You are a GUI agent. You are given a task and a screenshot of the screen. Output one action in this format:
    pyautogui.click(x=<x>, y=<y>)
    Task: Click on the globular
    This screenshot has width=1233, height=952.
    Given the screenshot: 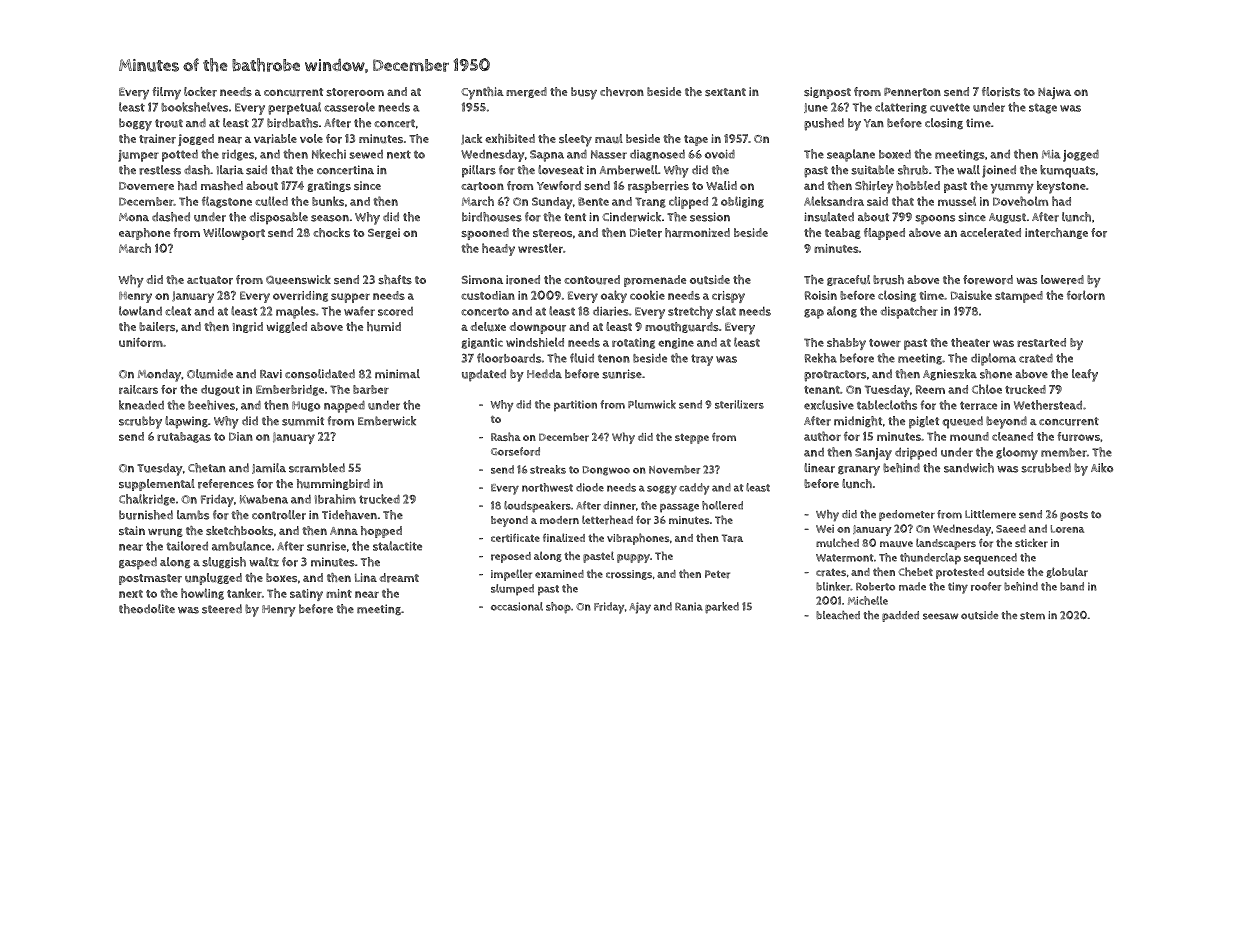 What is the action you would take?
    pyautogui.click(x=1067, y=572)
